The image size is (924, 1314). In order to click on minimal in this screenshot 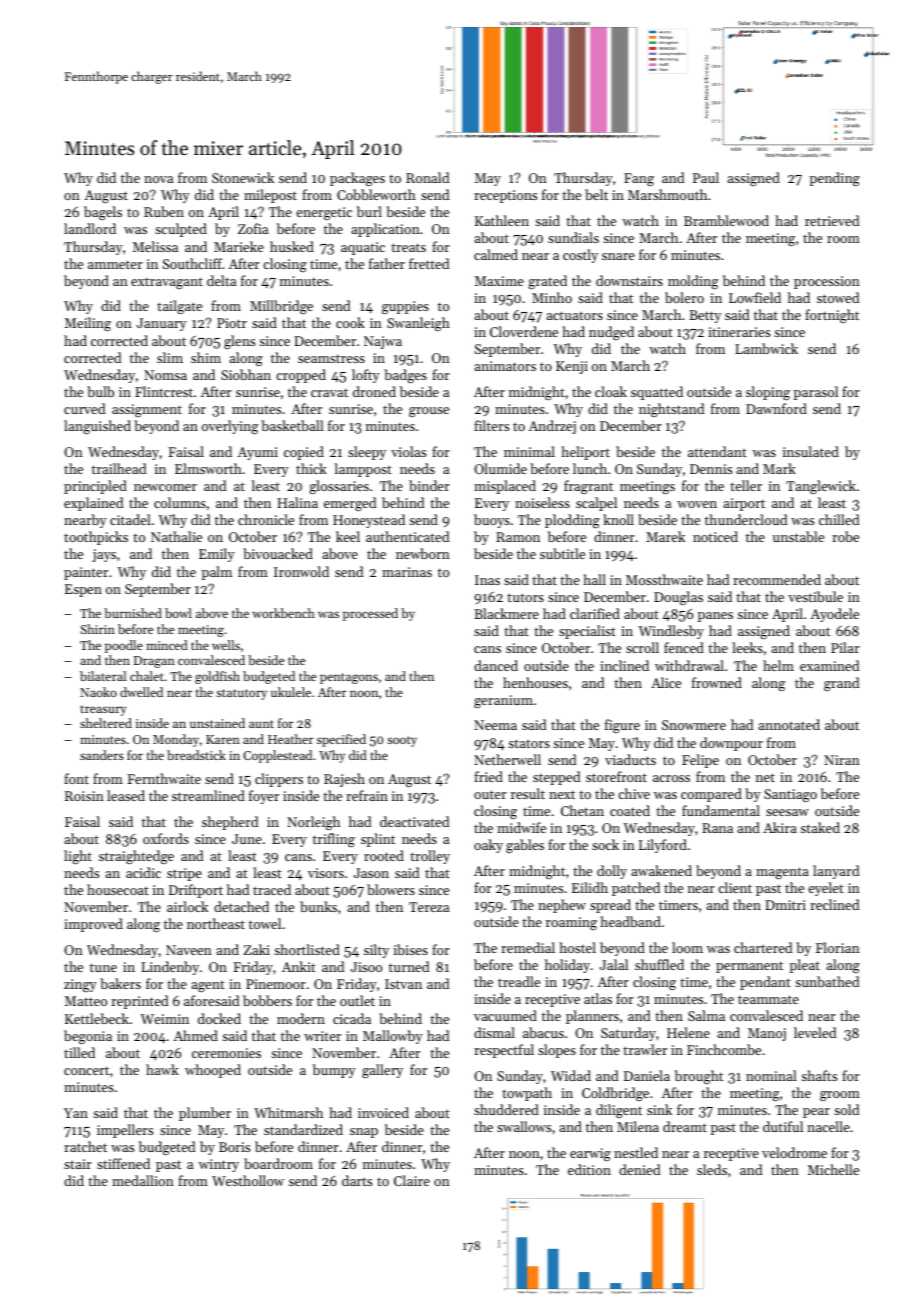, I will do `click(529, 451)`.
